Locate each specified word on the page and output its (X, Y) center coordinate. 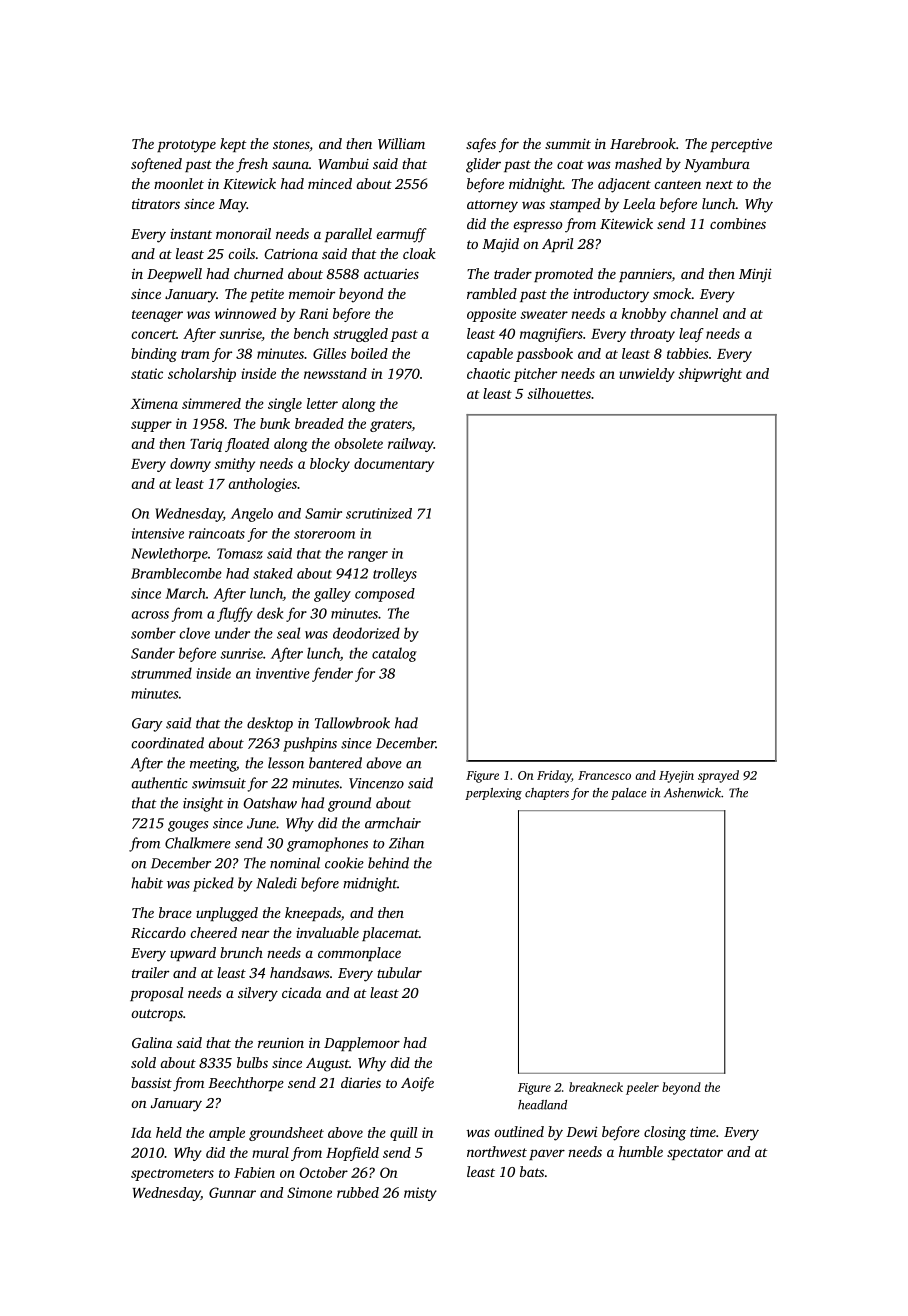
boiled (369, 353)
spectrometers (172, 1175)
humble (641, 1151)
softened (156, 165)
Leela (639, 203)
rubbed (358, 1192)
